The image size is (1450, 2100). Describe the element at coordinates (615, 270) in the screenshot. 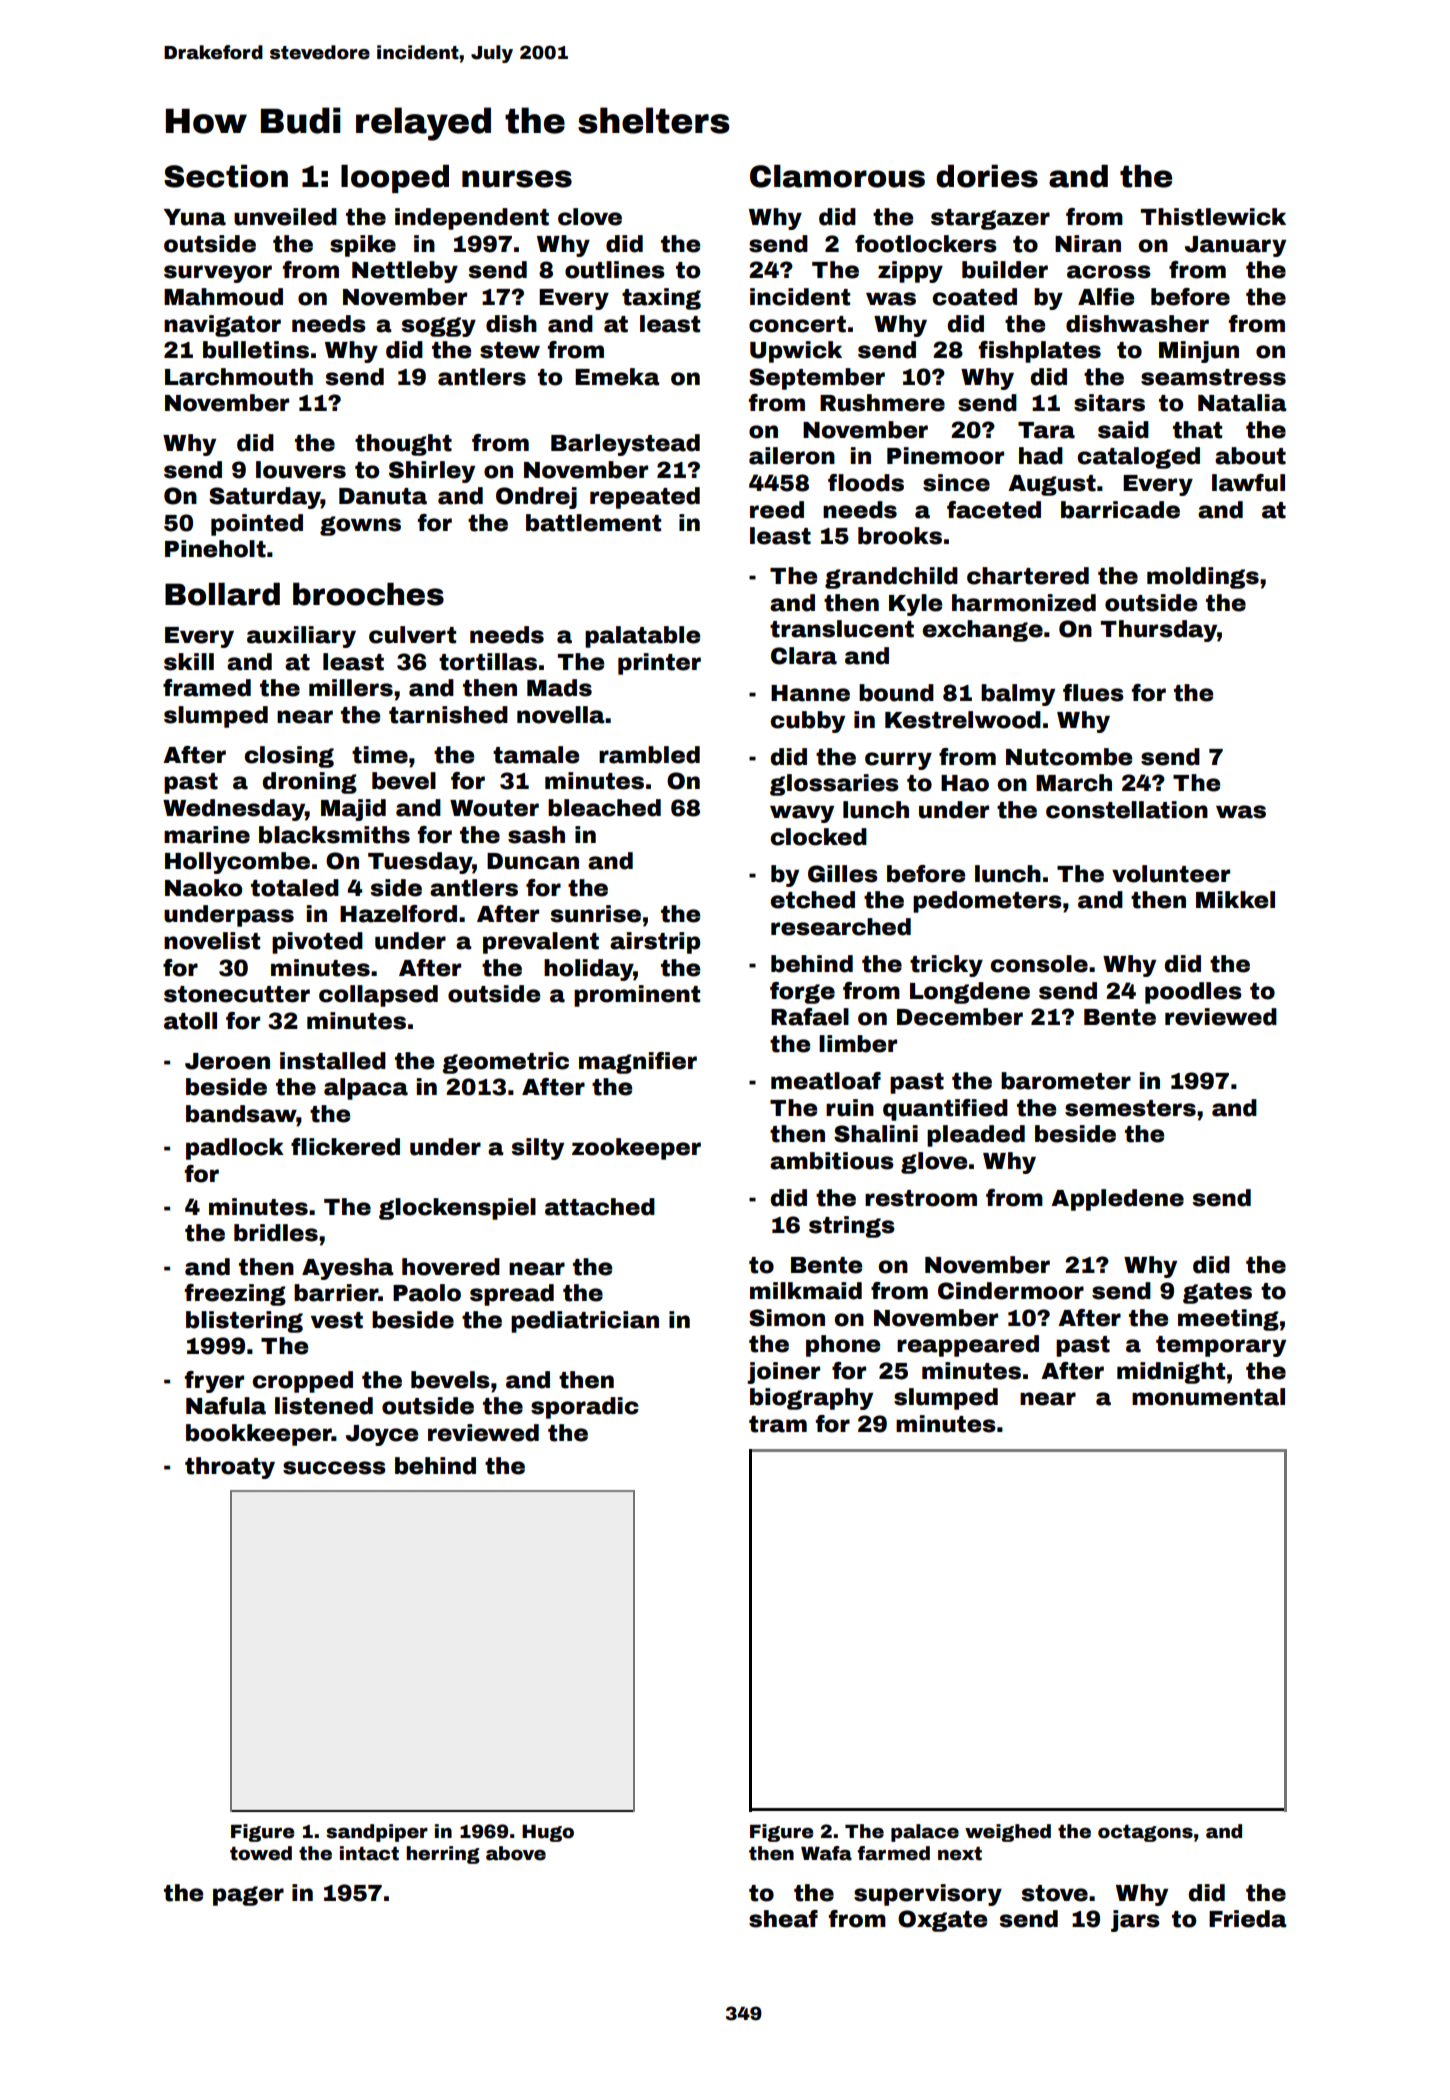

I see `outlines` at that location.
